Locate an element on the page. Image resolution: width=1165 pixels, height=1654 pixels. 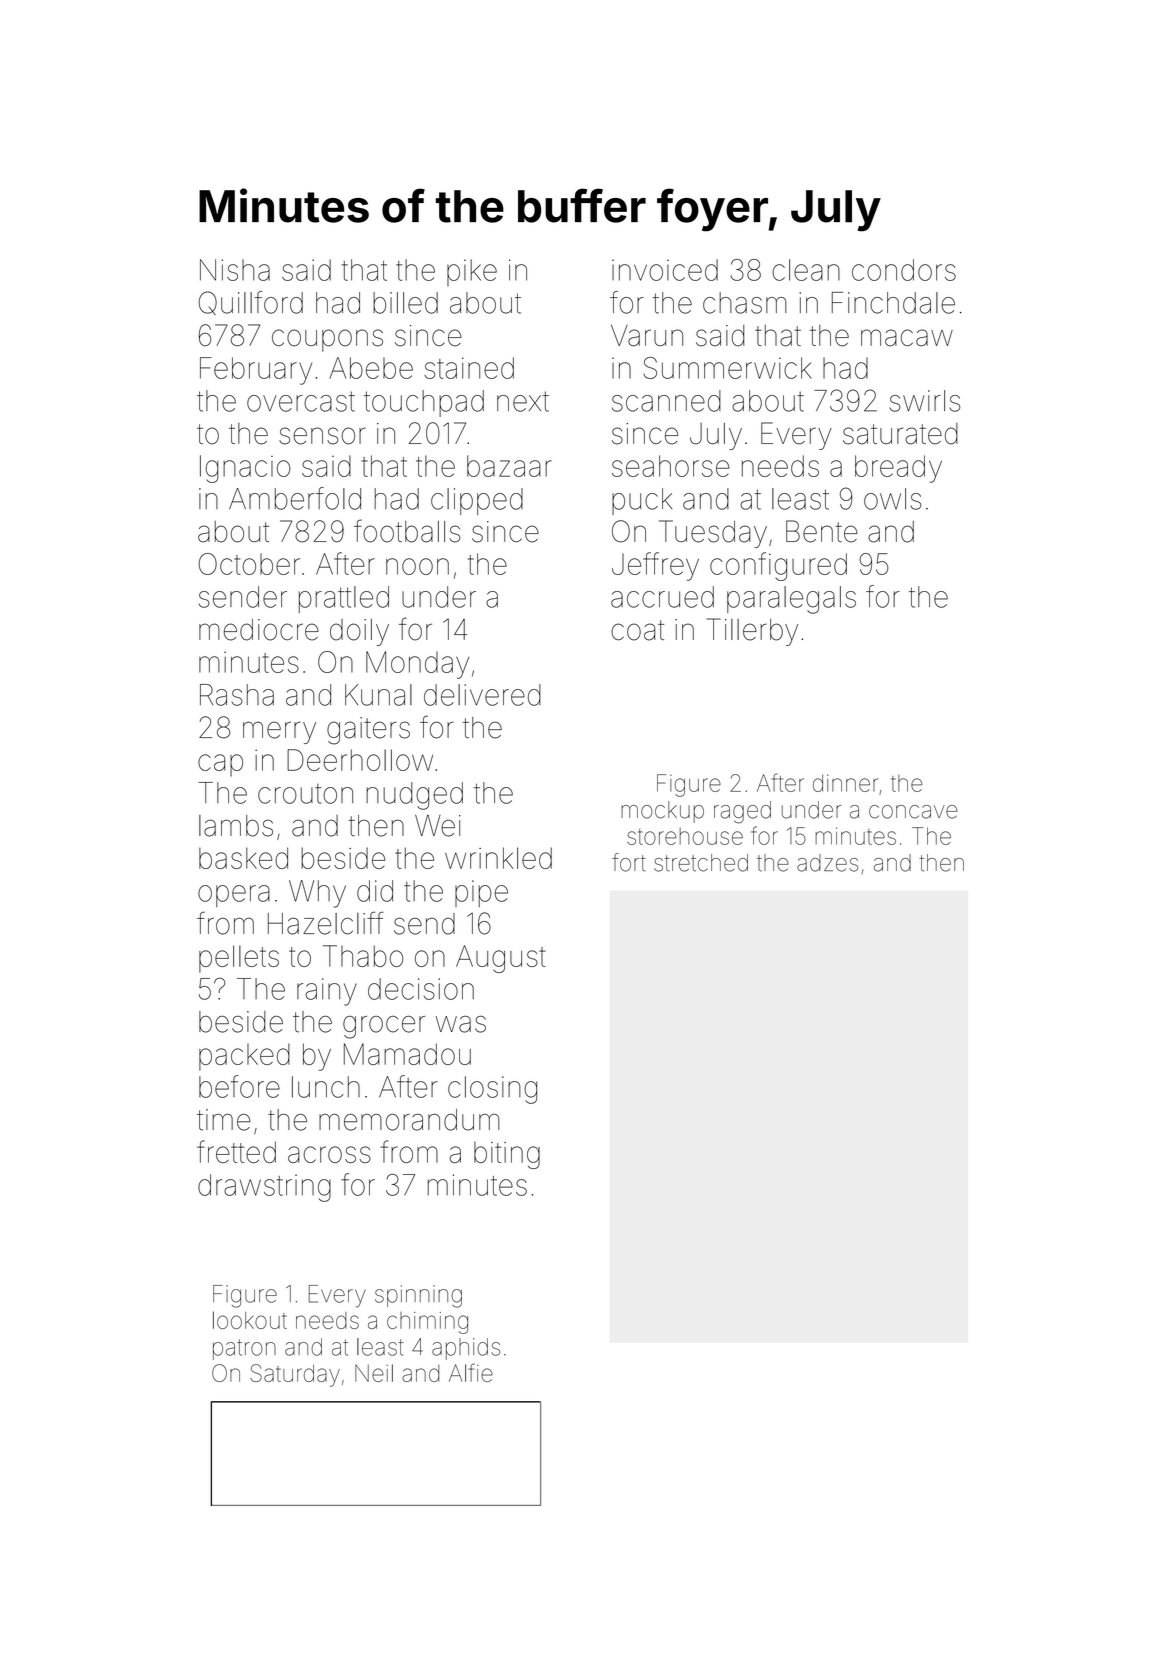
owls is located at coordinates (892, 499).
